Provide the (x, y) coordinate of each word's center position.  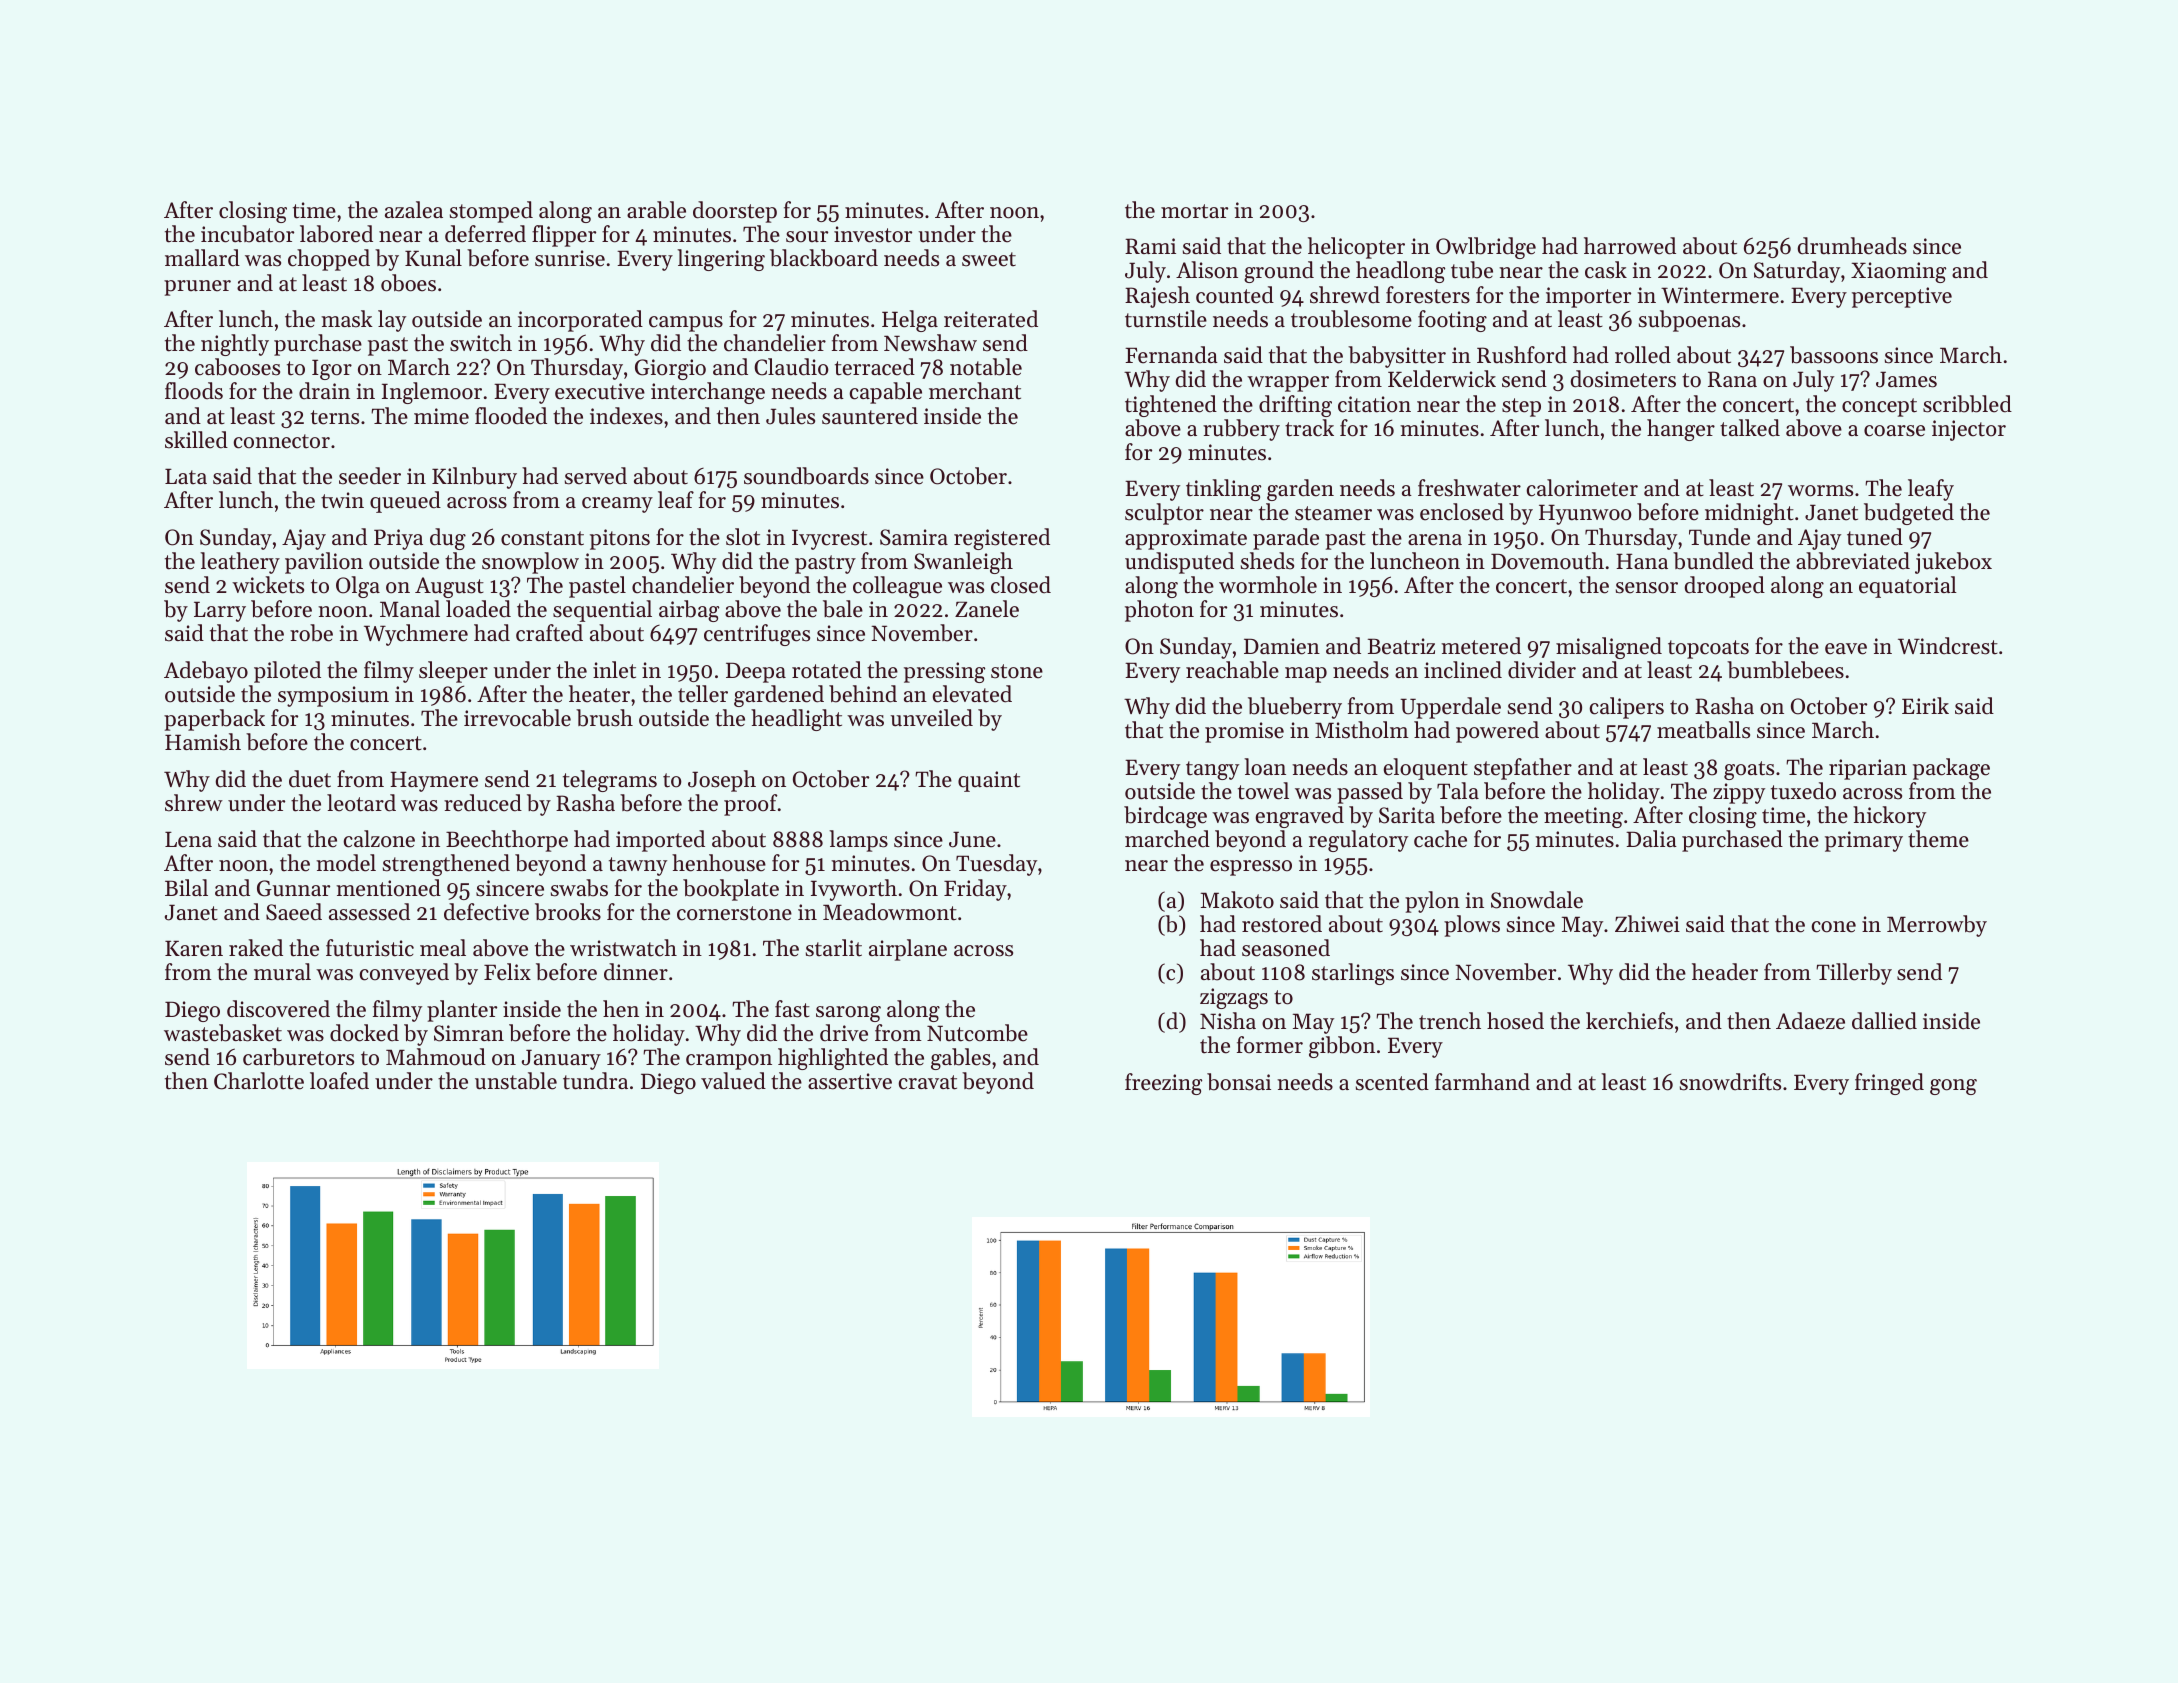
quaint (989, 781)
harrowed (1630, 246)
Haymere (434, 781)
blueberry (1295, 708)
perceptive (1902, 297)
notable (986, 367)
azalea (414, 210)
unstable (516, 1081)
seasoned (1286, 948)
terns (335, 417)
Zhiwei (1647, 924)
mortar (1194, 211)
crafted (549, 633)
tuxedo (1803, 791)
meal (443, 948)
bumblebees (1785, 670)
